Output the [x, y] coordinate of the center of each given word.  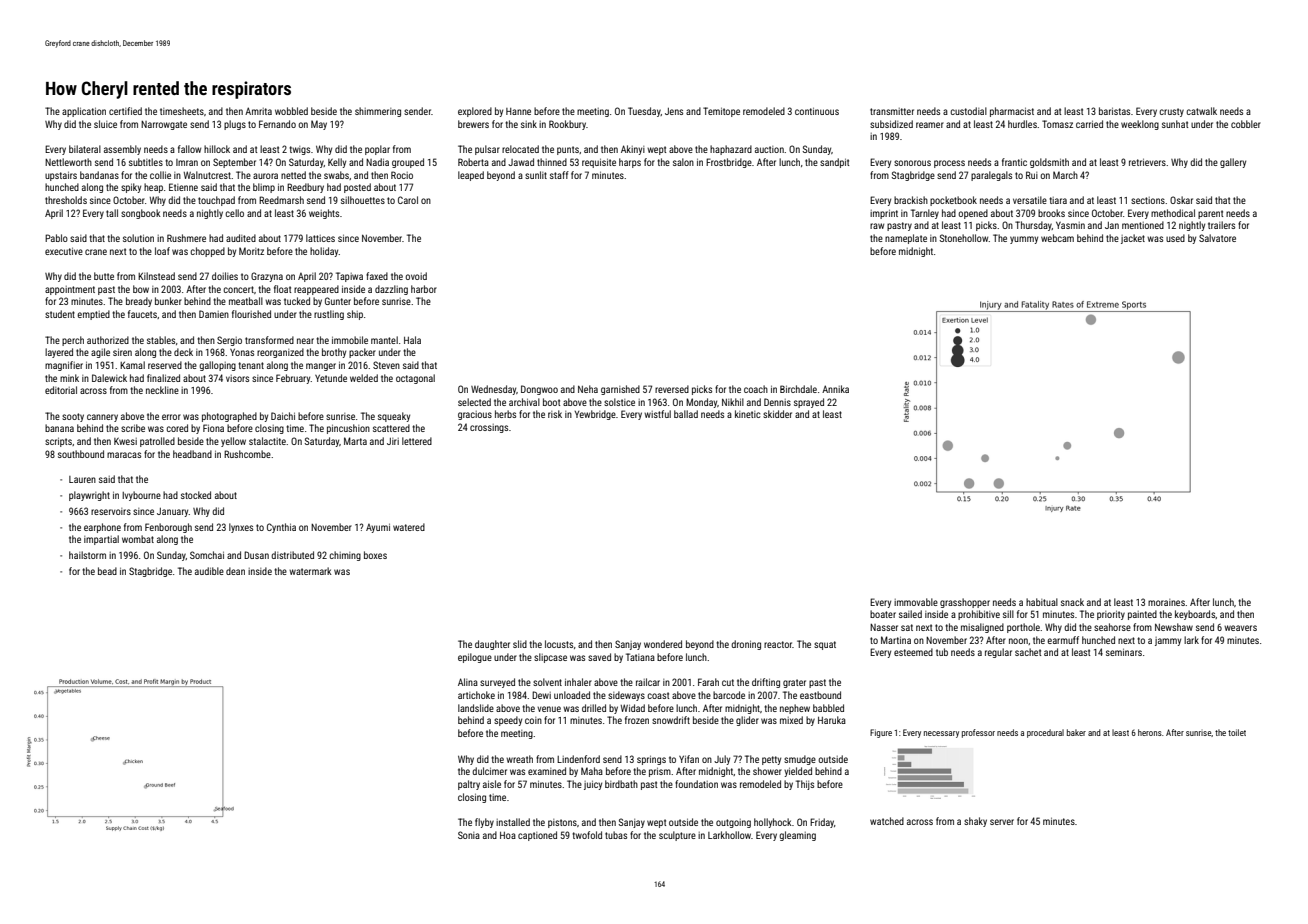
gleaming [797, 836]
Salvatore [1217, 238]
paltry [469, 785]
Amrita [258, 111]
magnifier [64, 366]
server [1002, 822]
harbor [424, 289]
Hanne [518, 111]
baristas [1114, 111]
